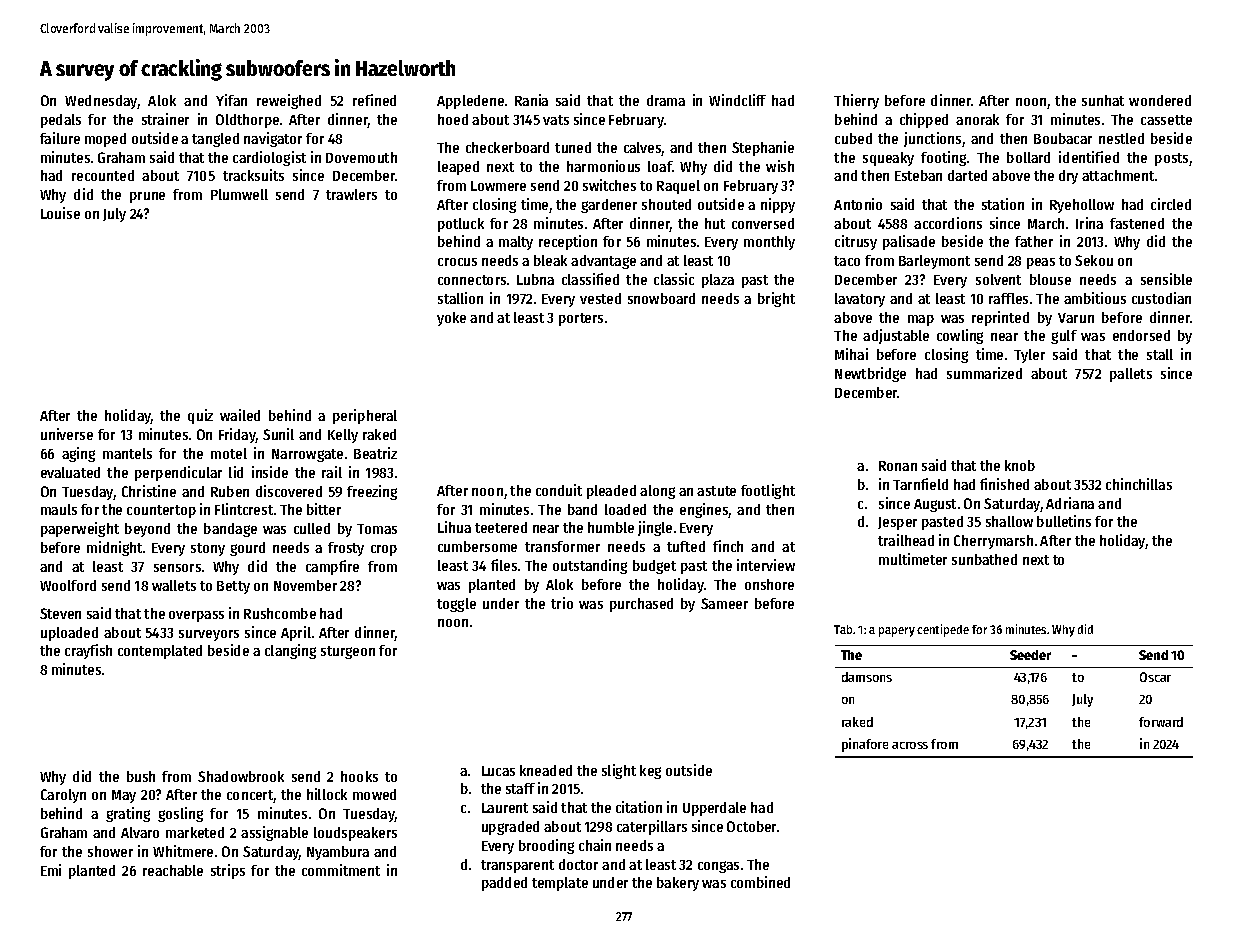  Describe the element at coordinates (1161, 722) in the screenshot. I see `forward` at that location.
